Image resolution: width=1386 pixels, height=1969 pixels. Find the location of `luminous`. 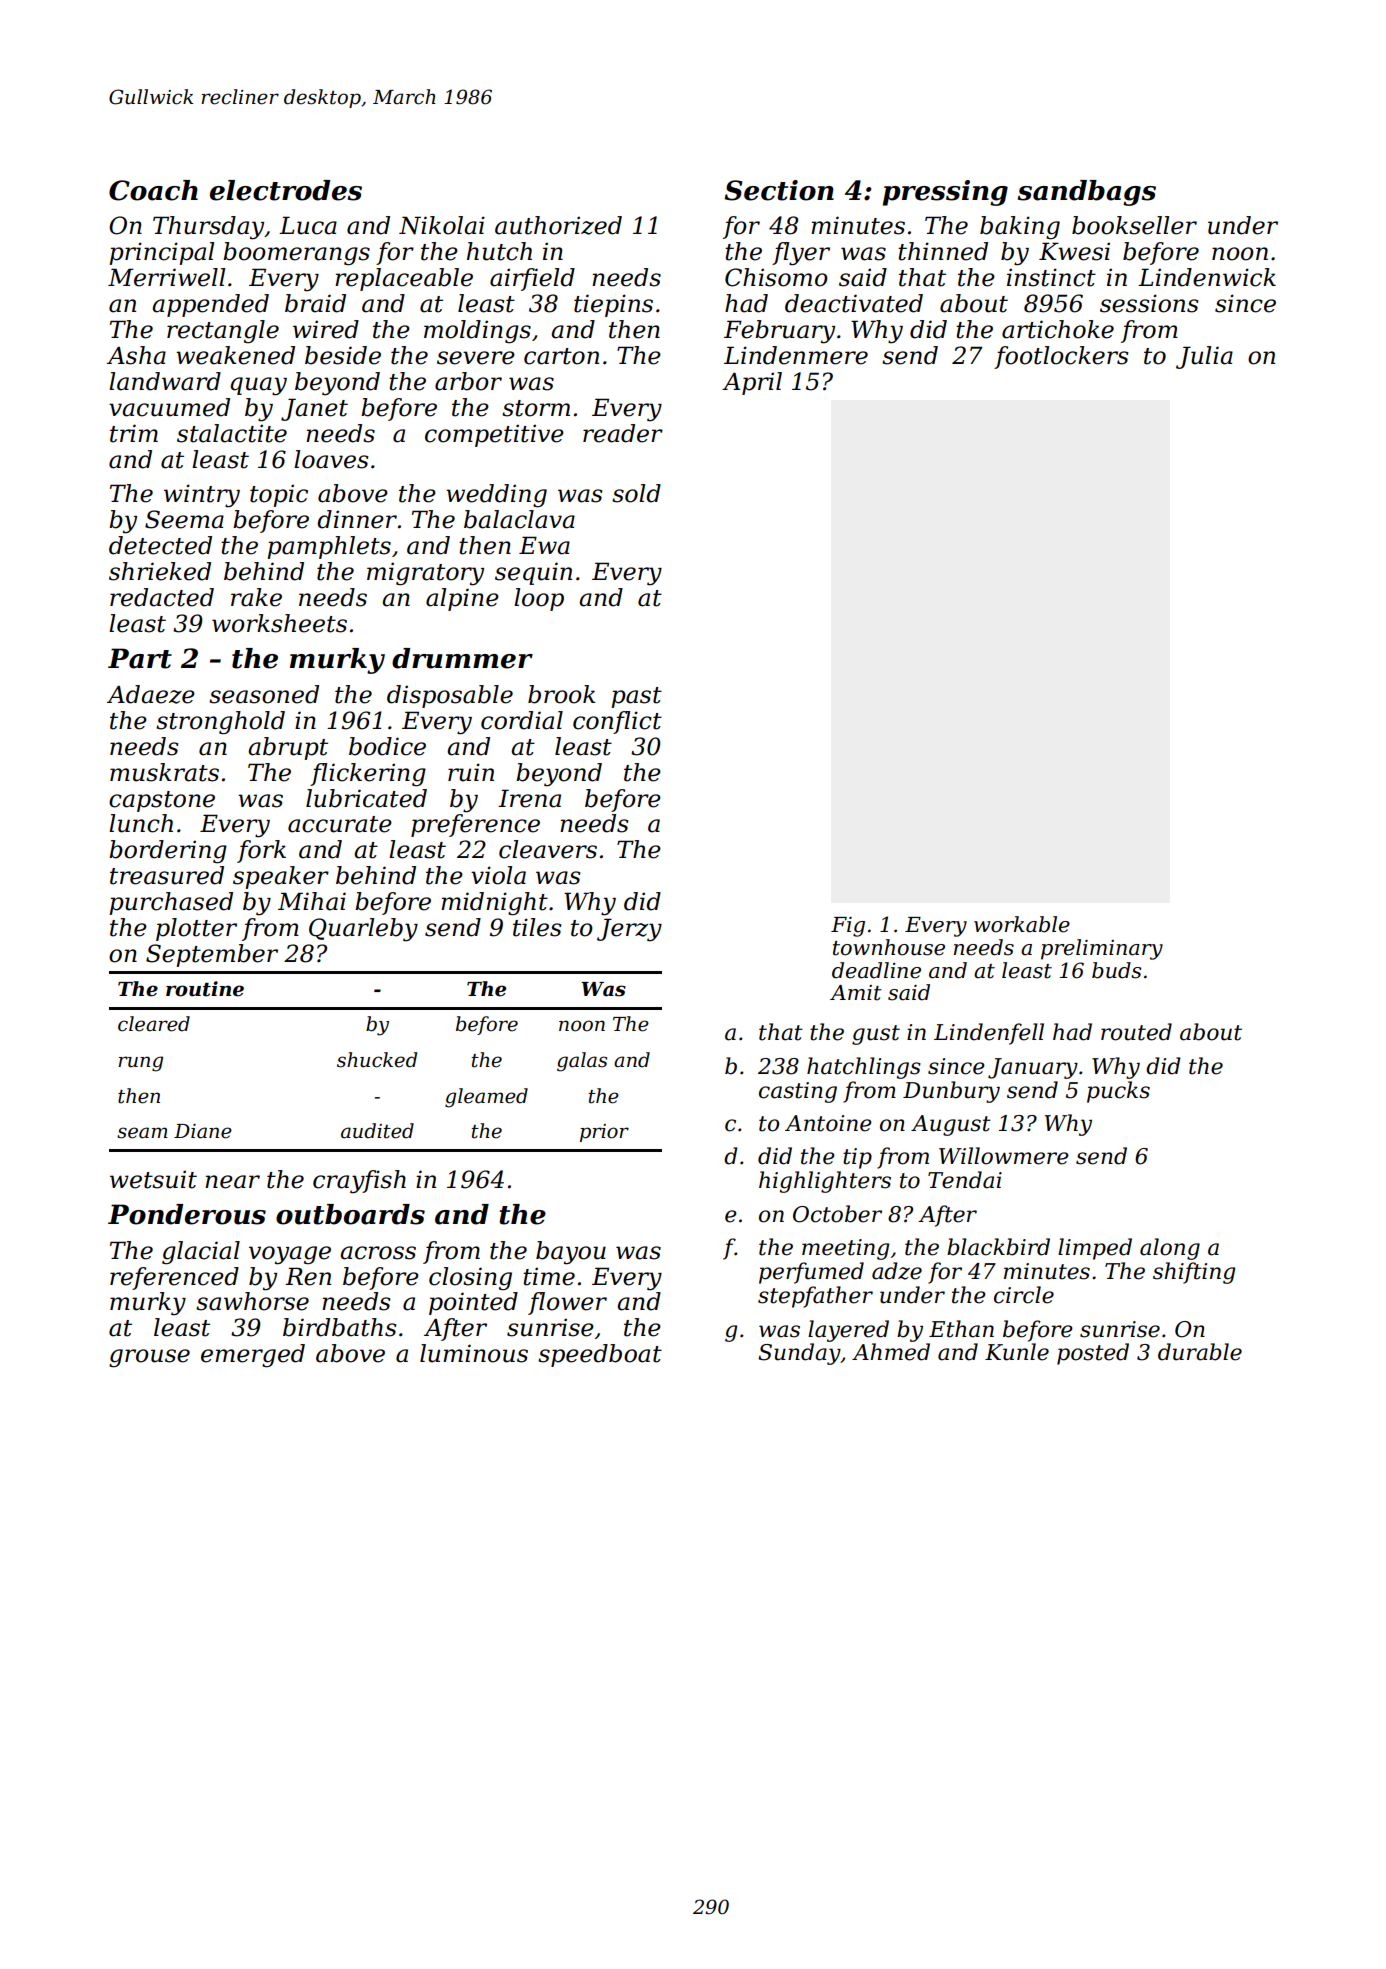

luminous is located at coordinates (474, 1353).
